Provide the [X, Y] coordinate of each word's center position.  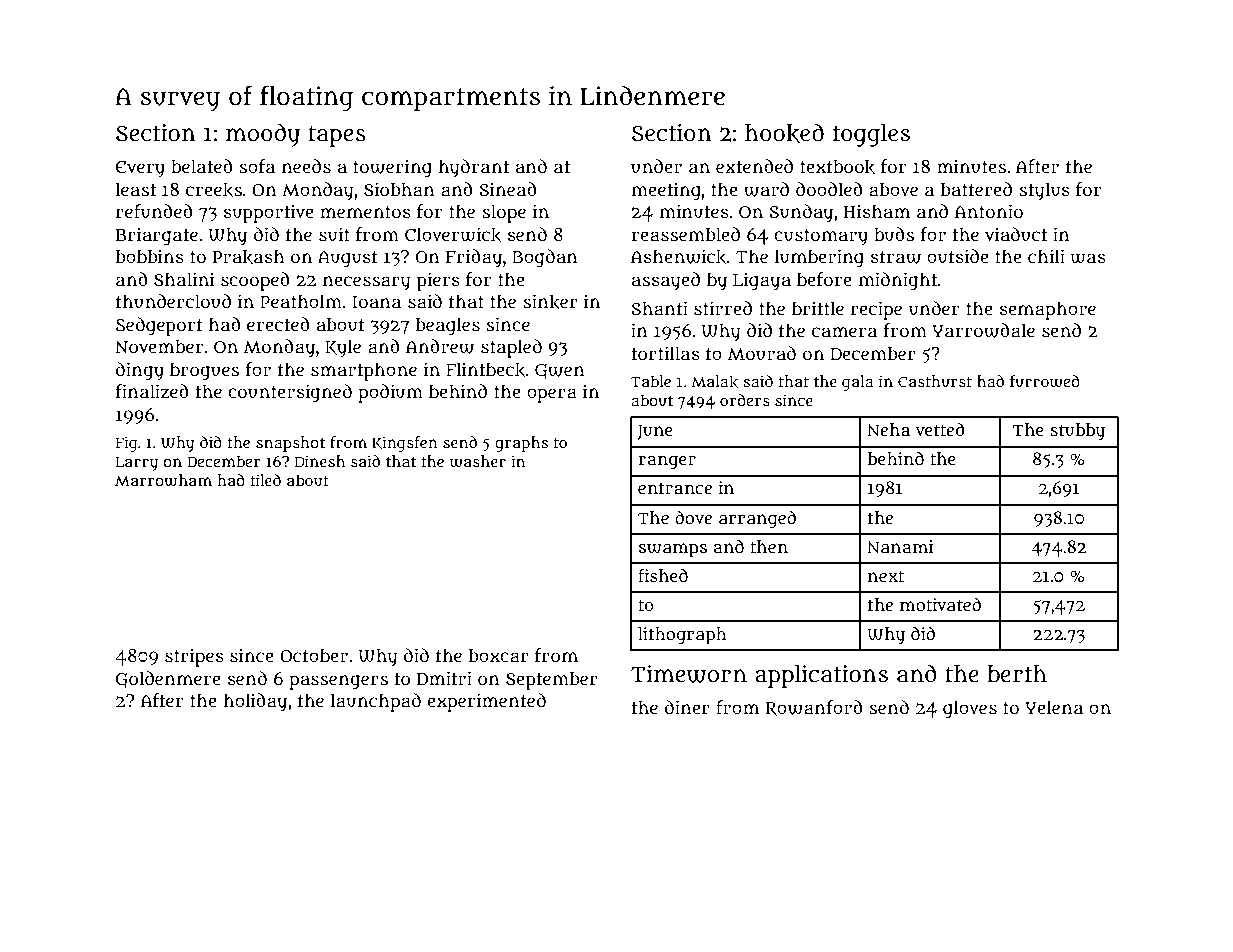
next [886, 576]
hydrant [474, 168]
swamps [673, 550]
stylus [1044, 191]
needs [306, 166]
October [314, 655]
